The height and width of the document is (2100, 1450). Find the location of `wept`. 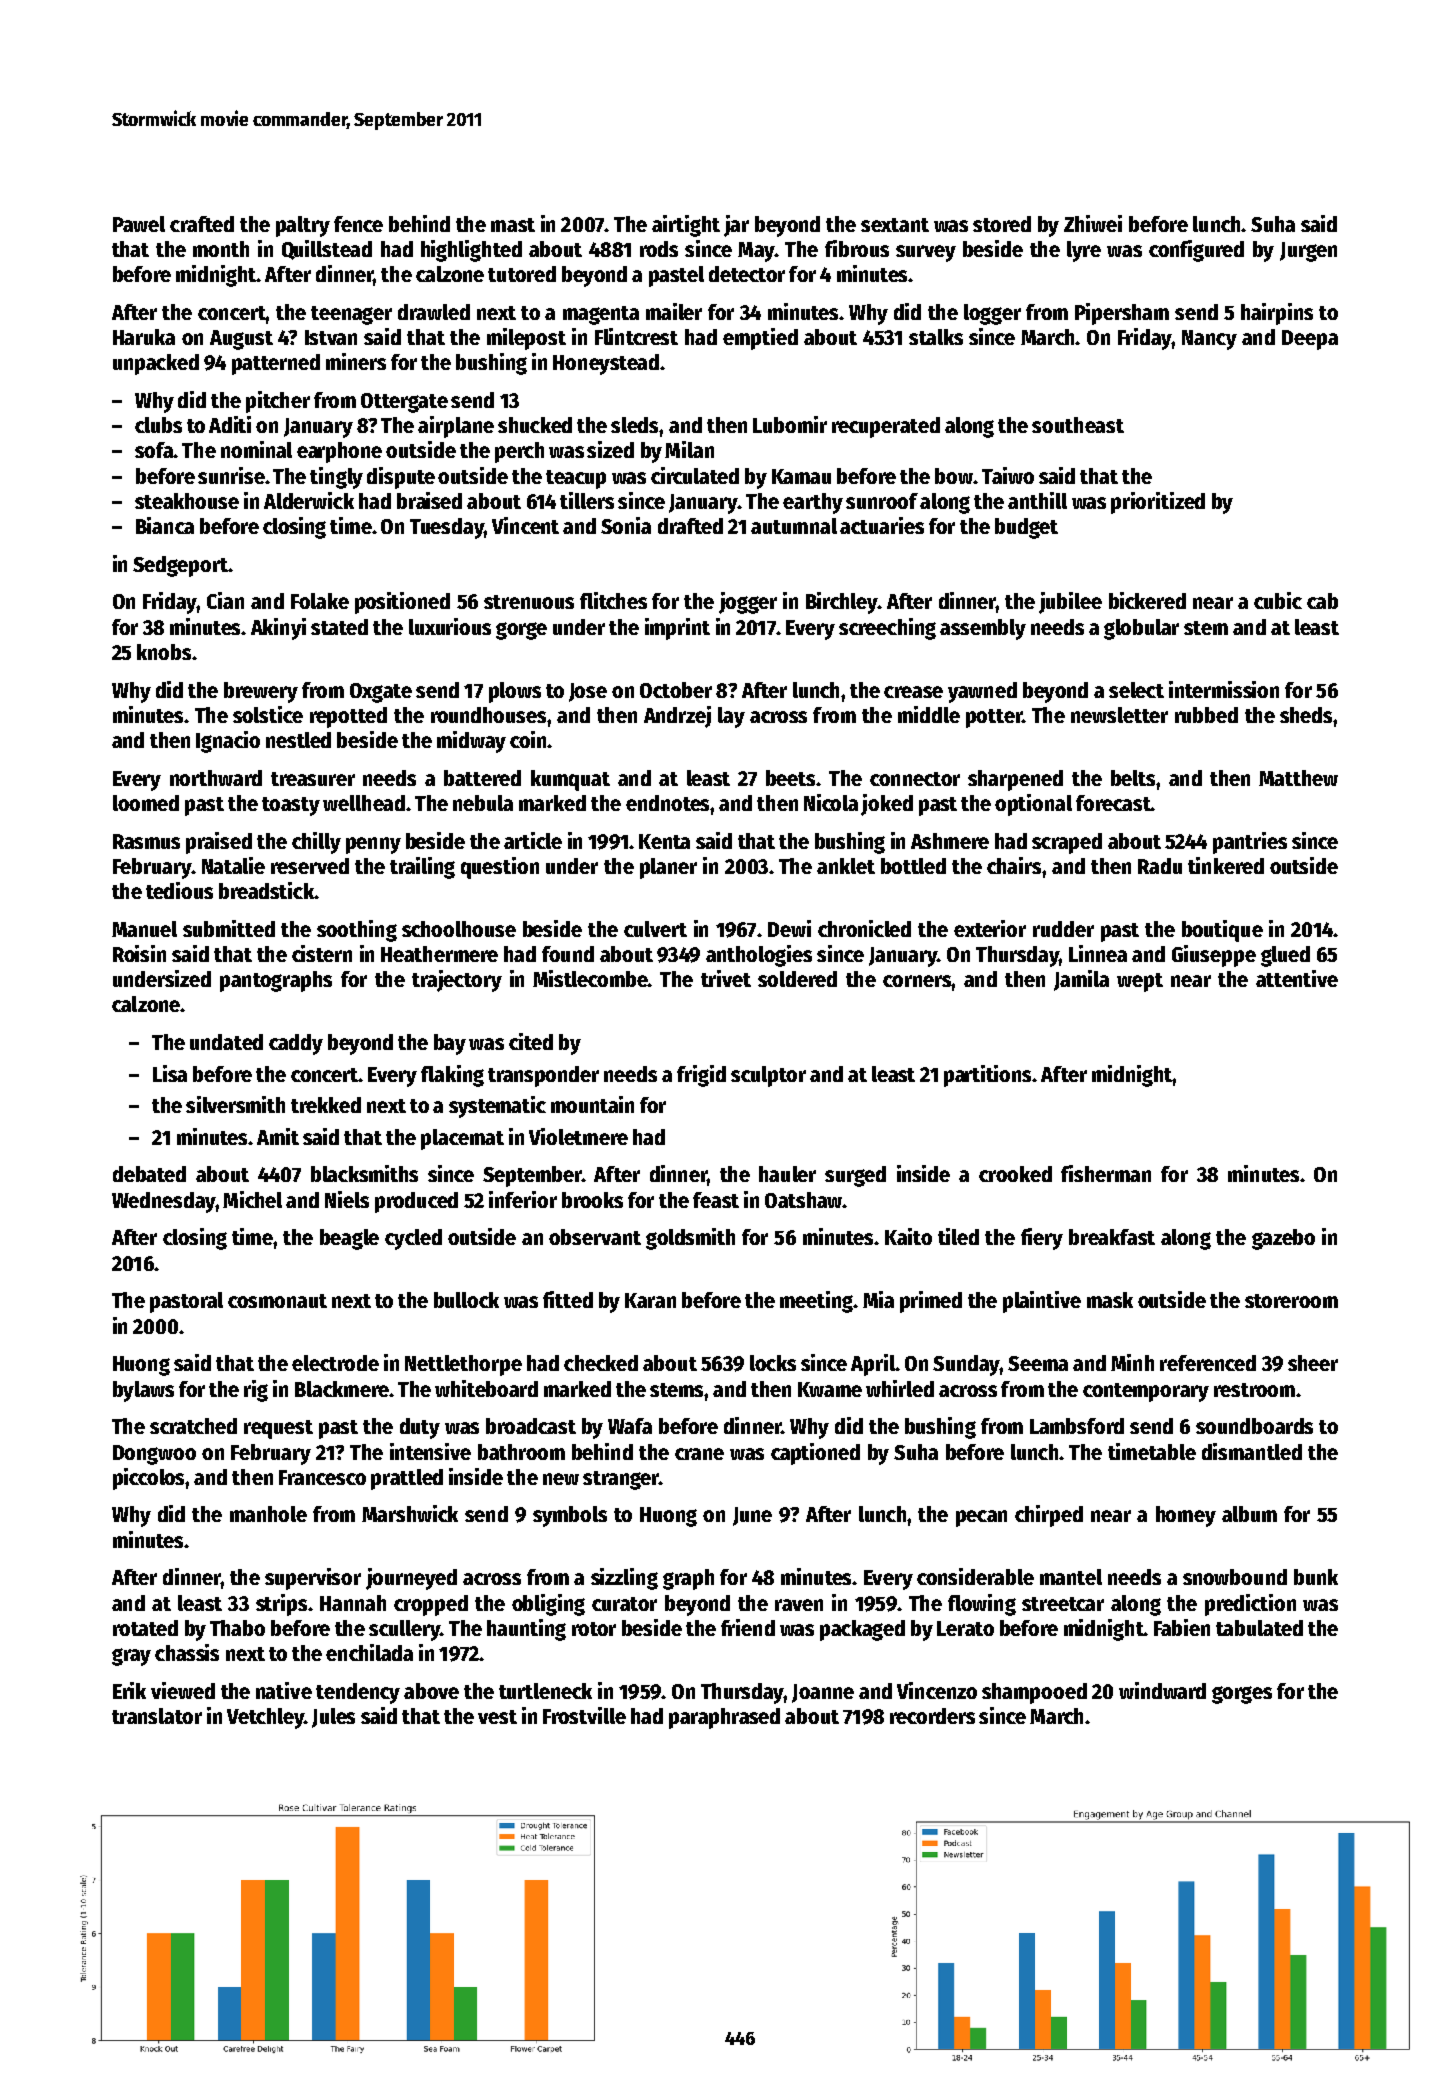

wept is located at coordinates (1140, 982).
